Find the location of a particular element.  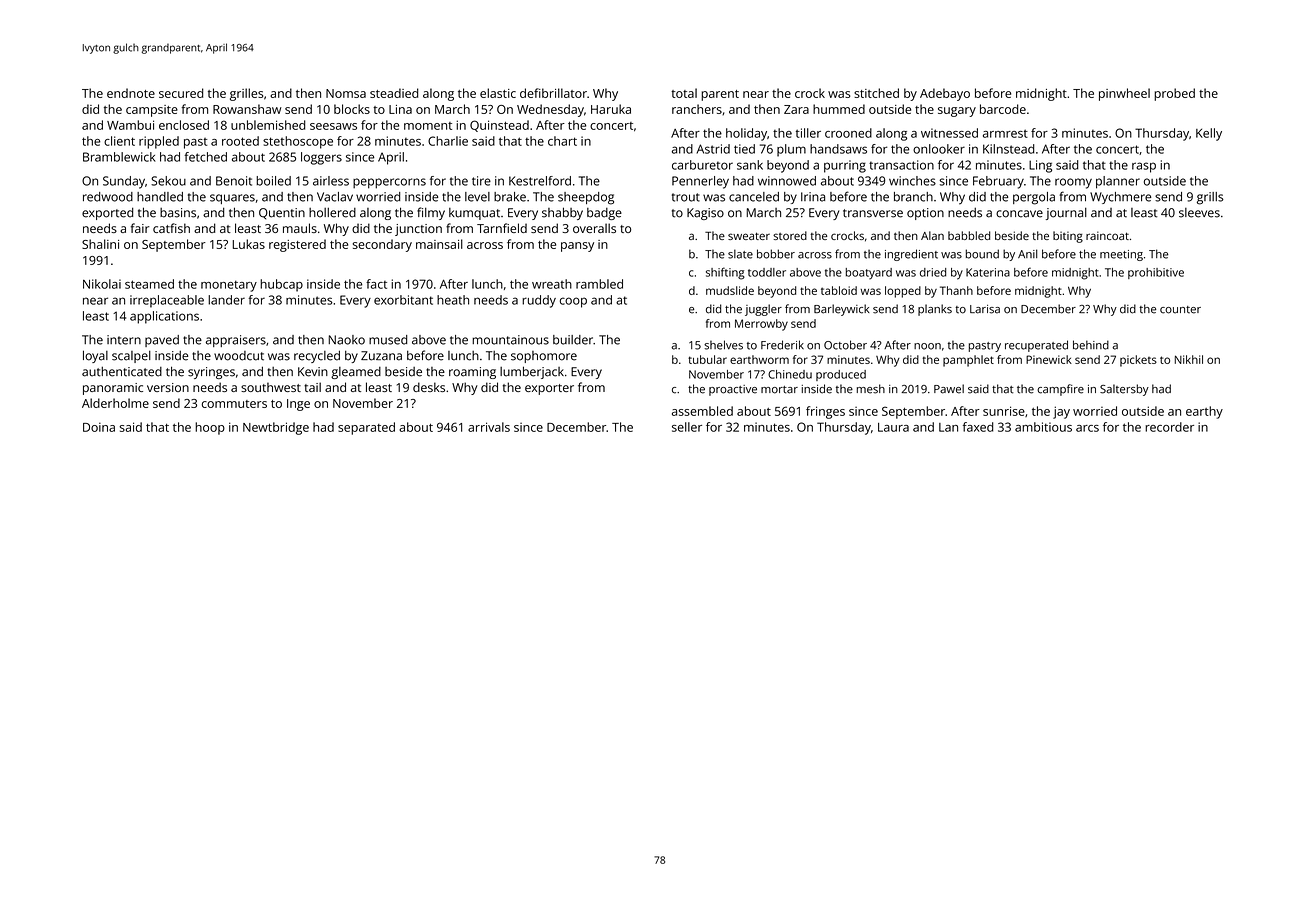

Vaclav is located at coordinates (335, 197).
